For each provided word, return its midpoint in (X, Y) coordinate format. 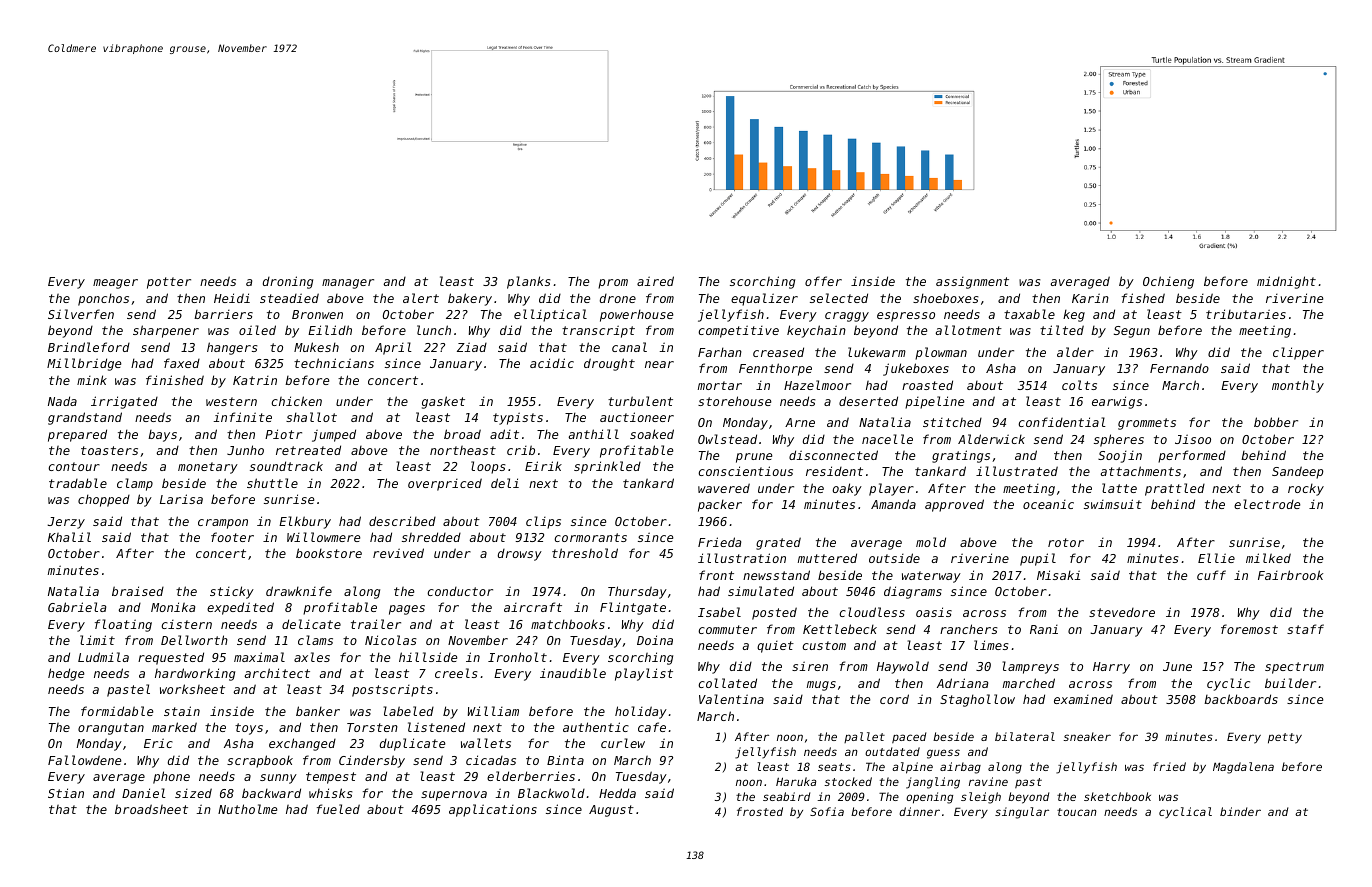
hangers (232, 348)
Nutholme (247, 809)
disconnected (833, 455)
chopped (104, 500)
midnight (1286, 282)
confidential (1062, 422)
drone (618, 298)
